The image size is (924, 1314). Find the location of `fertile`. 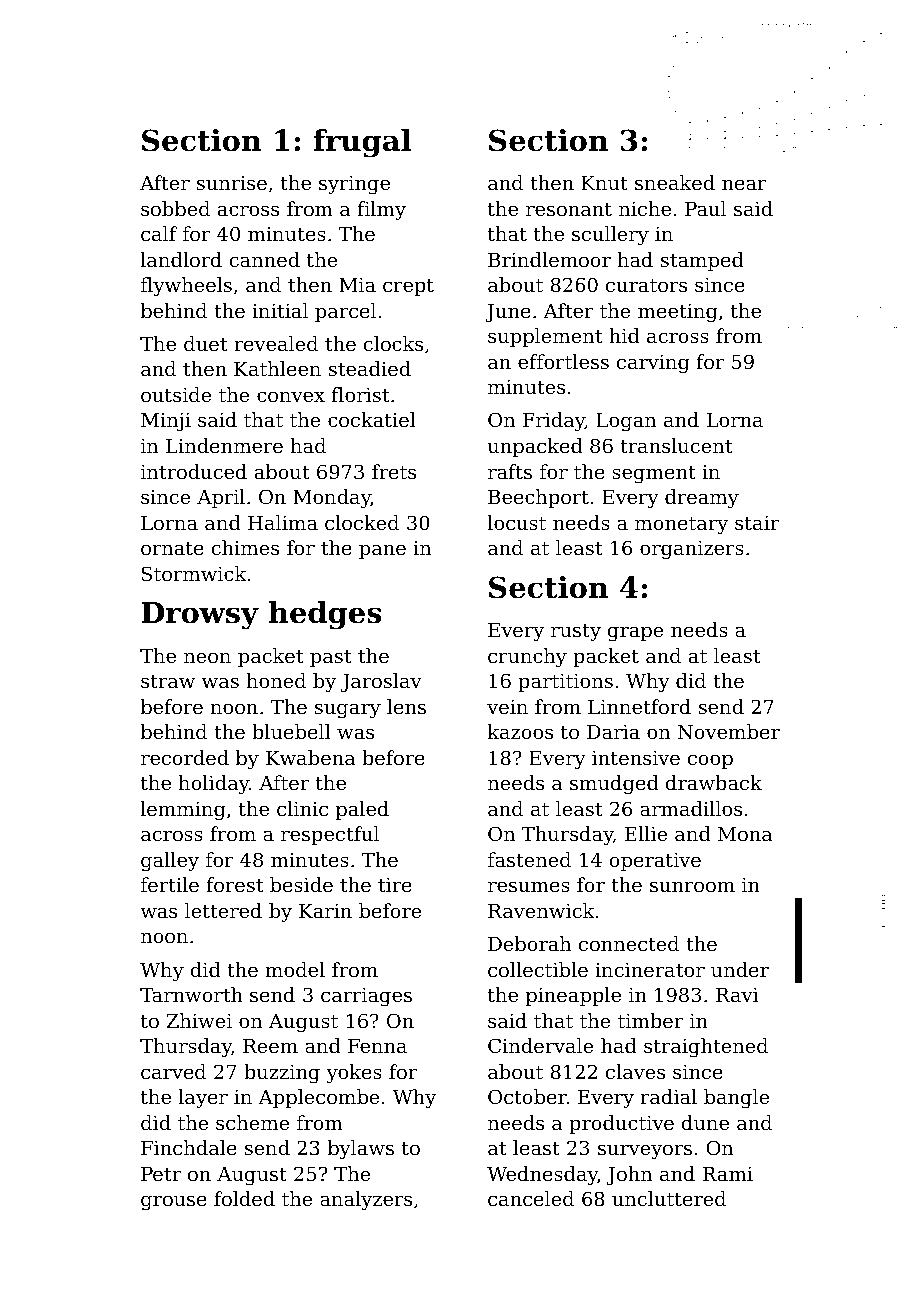

fertile is located at coordinates (170, 884).
